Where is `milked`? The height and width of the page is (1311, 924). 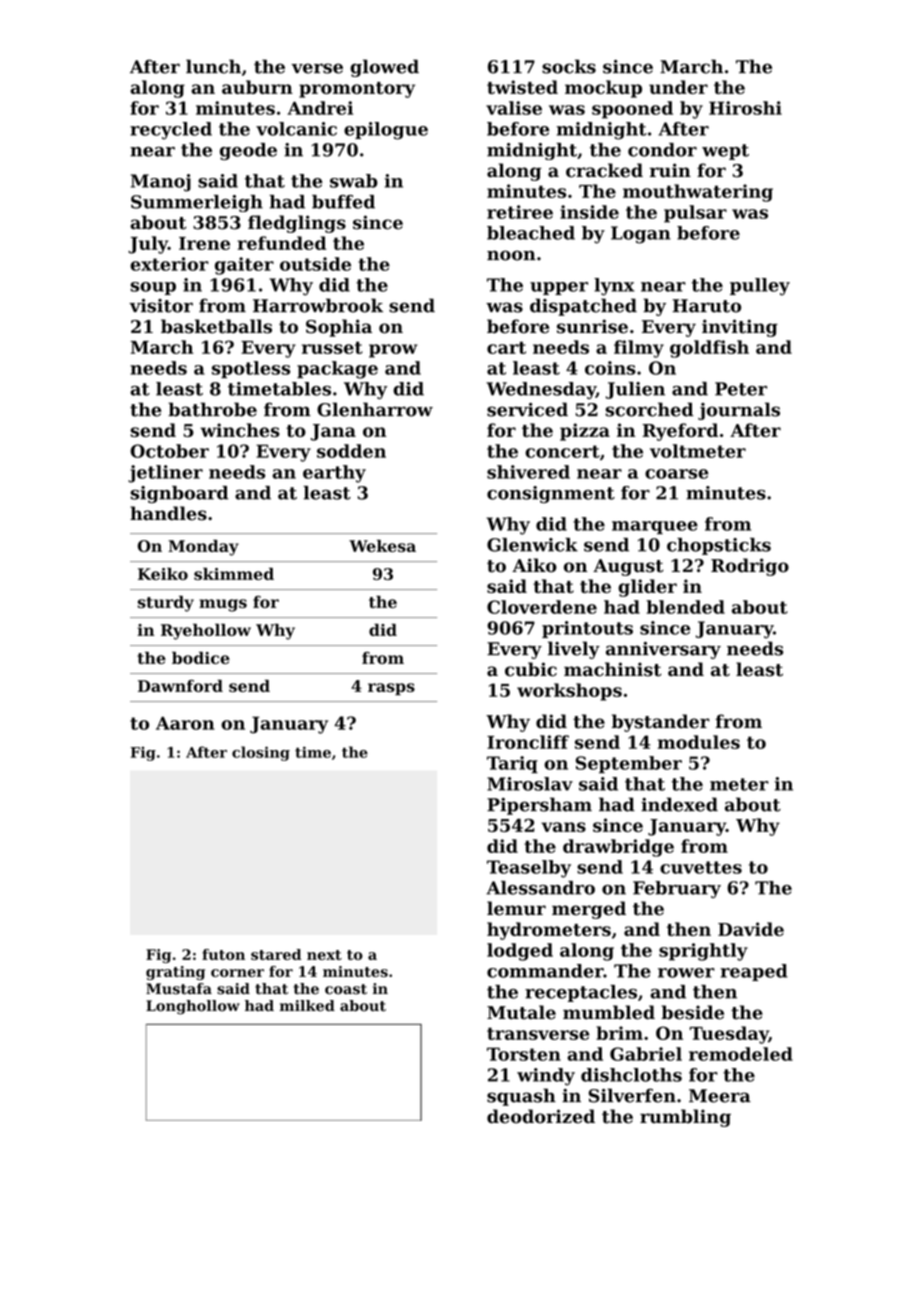
milked is located at coordinates (307, 1006).
